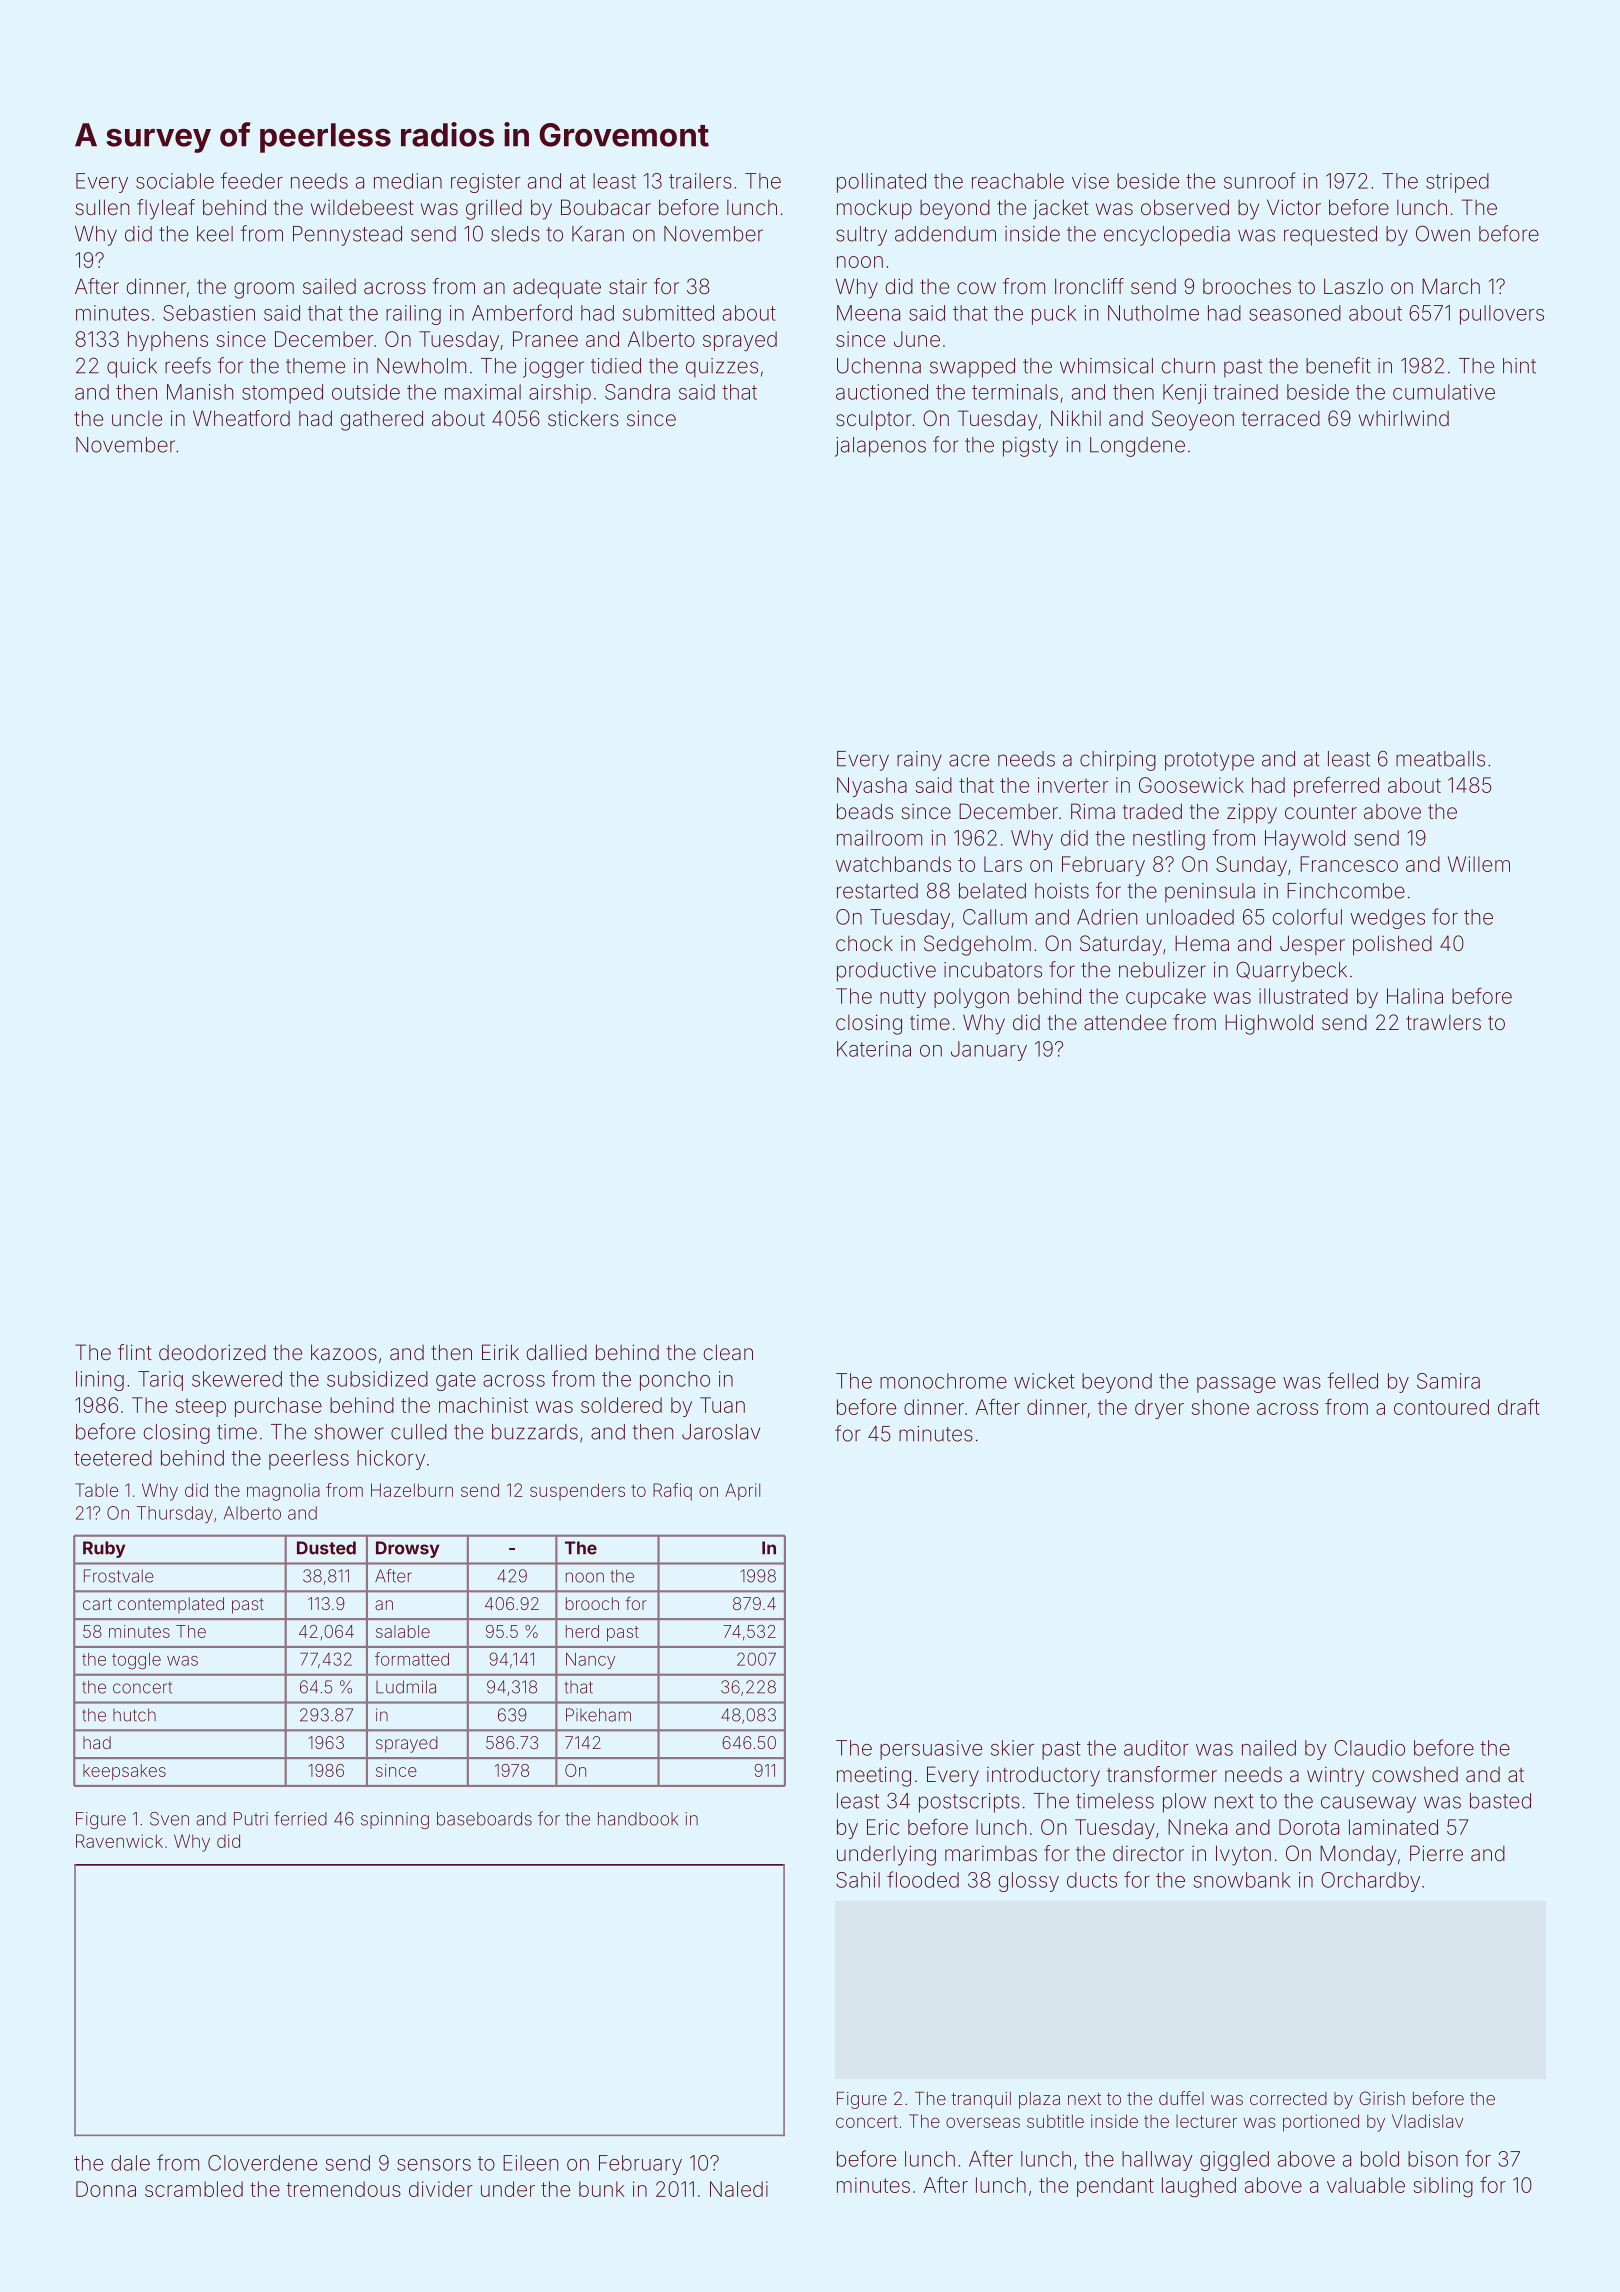  What do you see at coordinates (344, 1352) in the screenshot?
I see `kazoos` at bounding box center [344, 1352].
